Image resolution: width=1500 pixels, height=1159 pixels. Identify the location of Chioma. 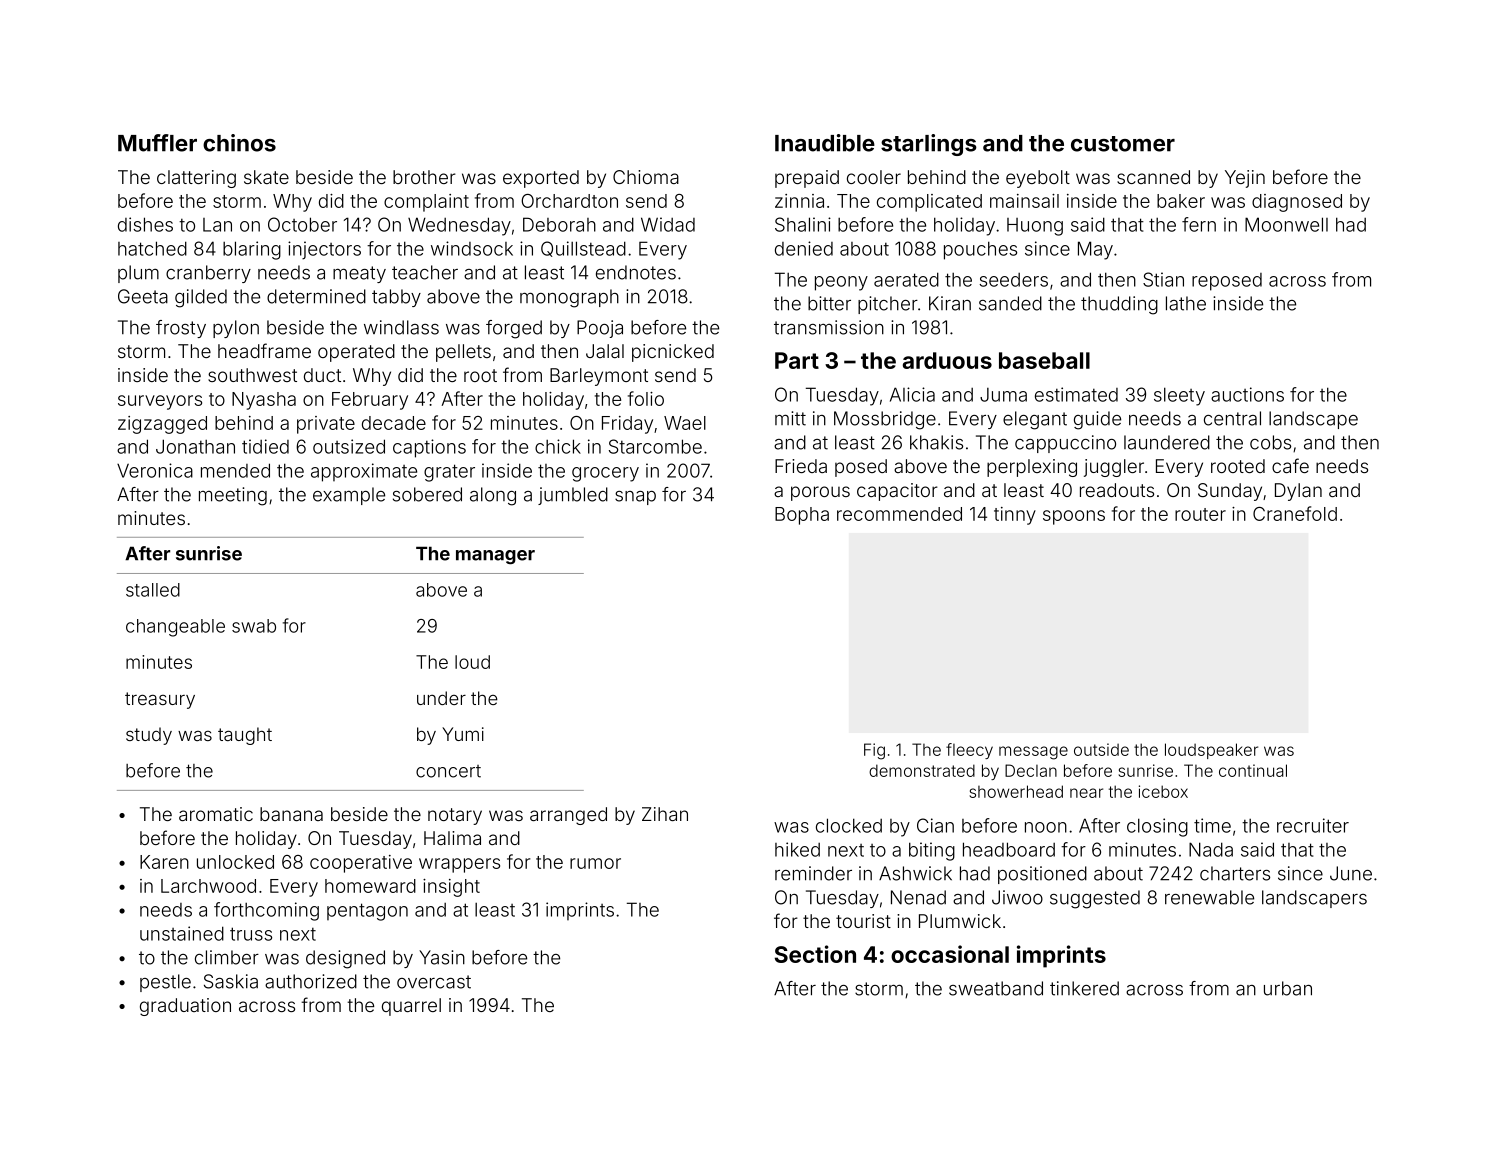
(646, 177).
